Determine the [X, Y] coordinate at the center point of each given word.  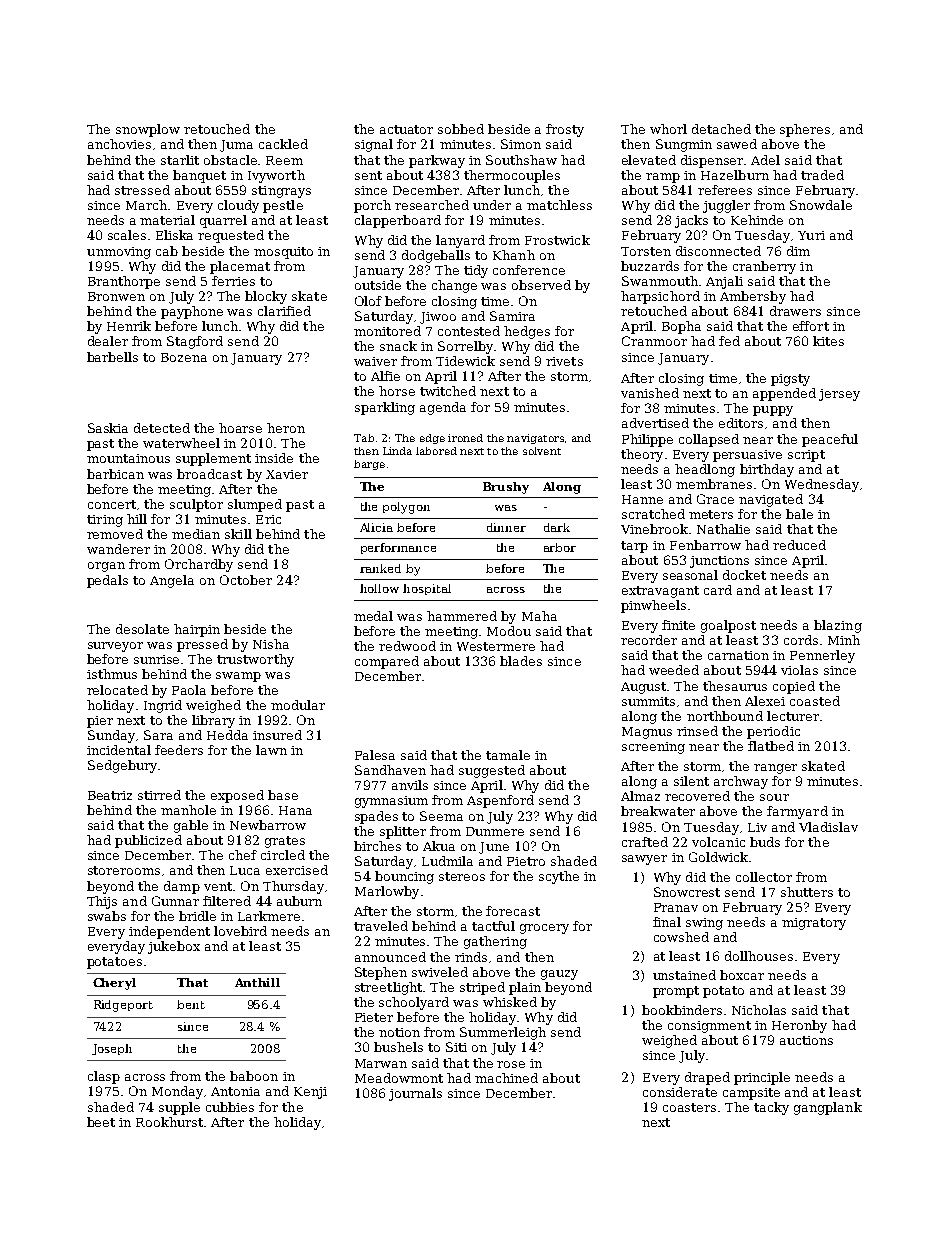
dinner [506, 527]
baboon [254, 1076]
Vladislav [828, 827]
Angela [172, 581]
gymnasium [391, 802]
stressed [142, 190]
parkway [437, 161]
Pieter [374, 1017]
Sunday [111, 736]
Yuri [811, 235]
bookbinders [682, 1010]
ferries [233, 281]
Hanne [642, 499]
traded [822, 175]
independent [169, 932]
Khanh [514, 255]
